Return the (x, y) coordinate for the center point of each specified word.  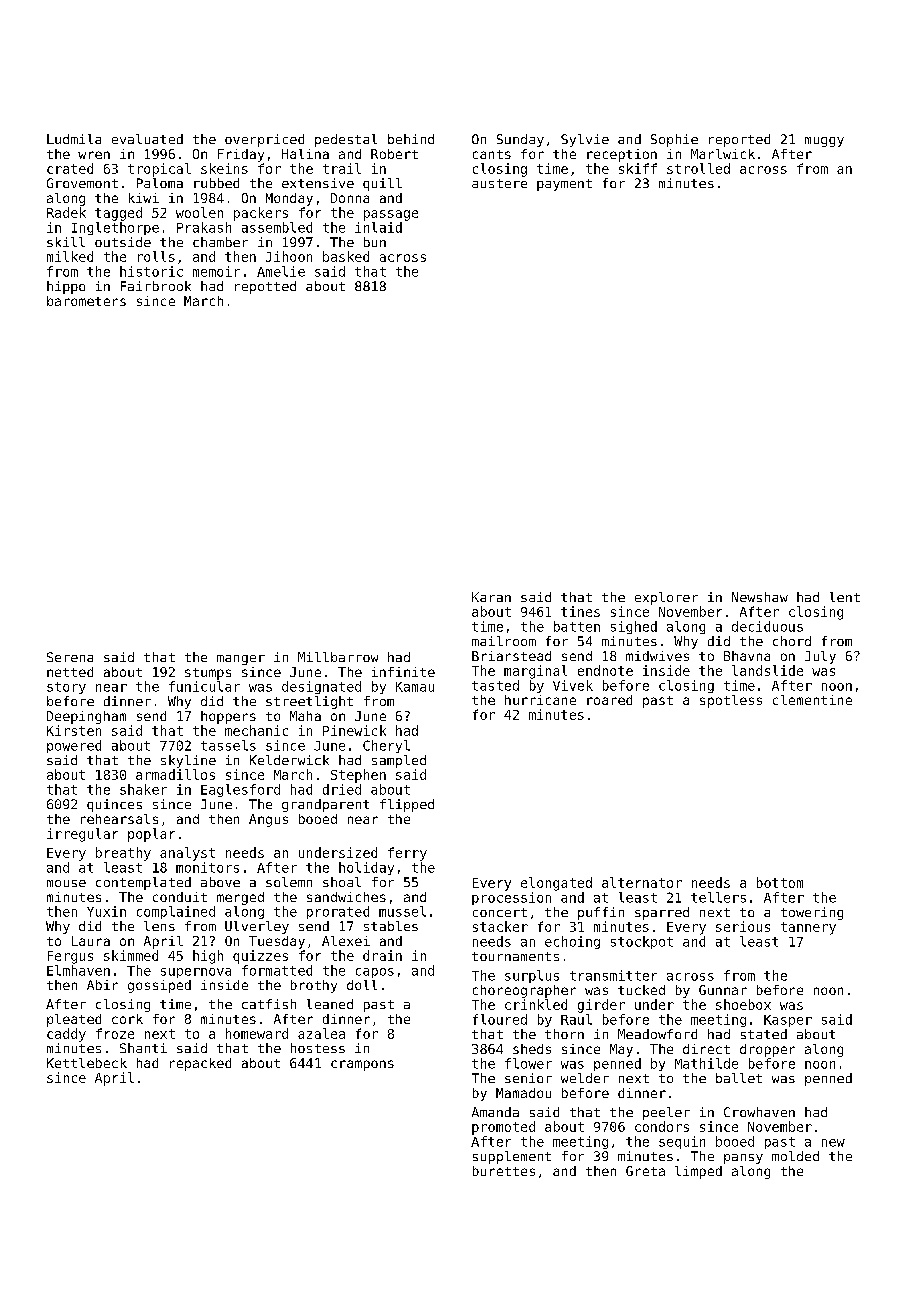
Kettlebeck (87, 1063)
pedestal (346, 140)
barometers (86, 301)
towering (812, 913)
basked (346, 256)
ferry (407, 854)
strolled (698, 168)
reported (739, 140)
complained (176, 912)
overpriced (264, 140)
